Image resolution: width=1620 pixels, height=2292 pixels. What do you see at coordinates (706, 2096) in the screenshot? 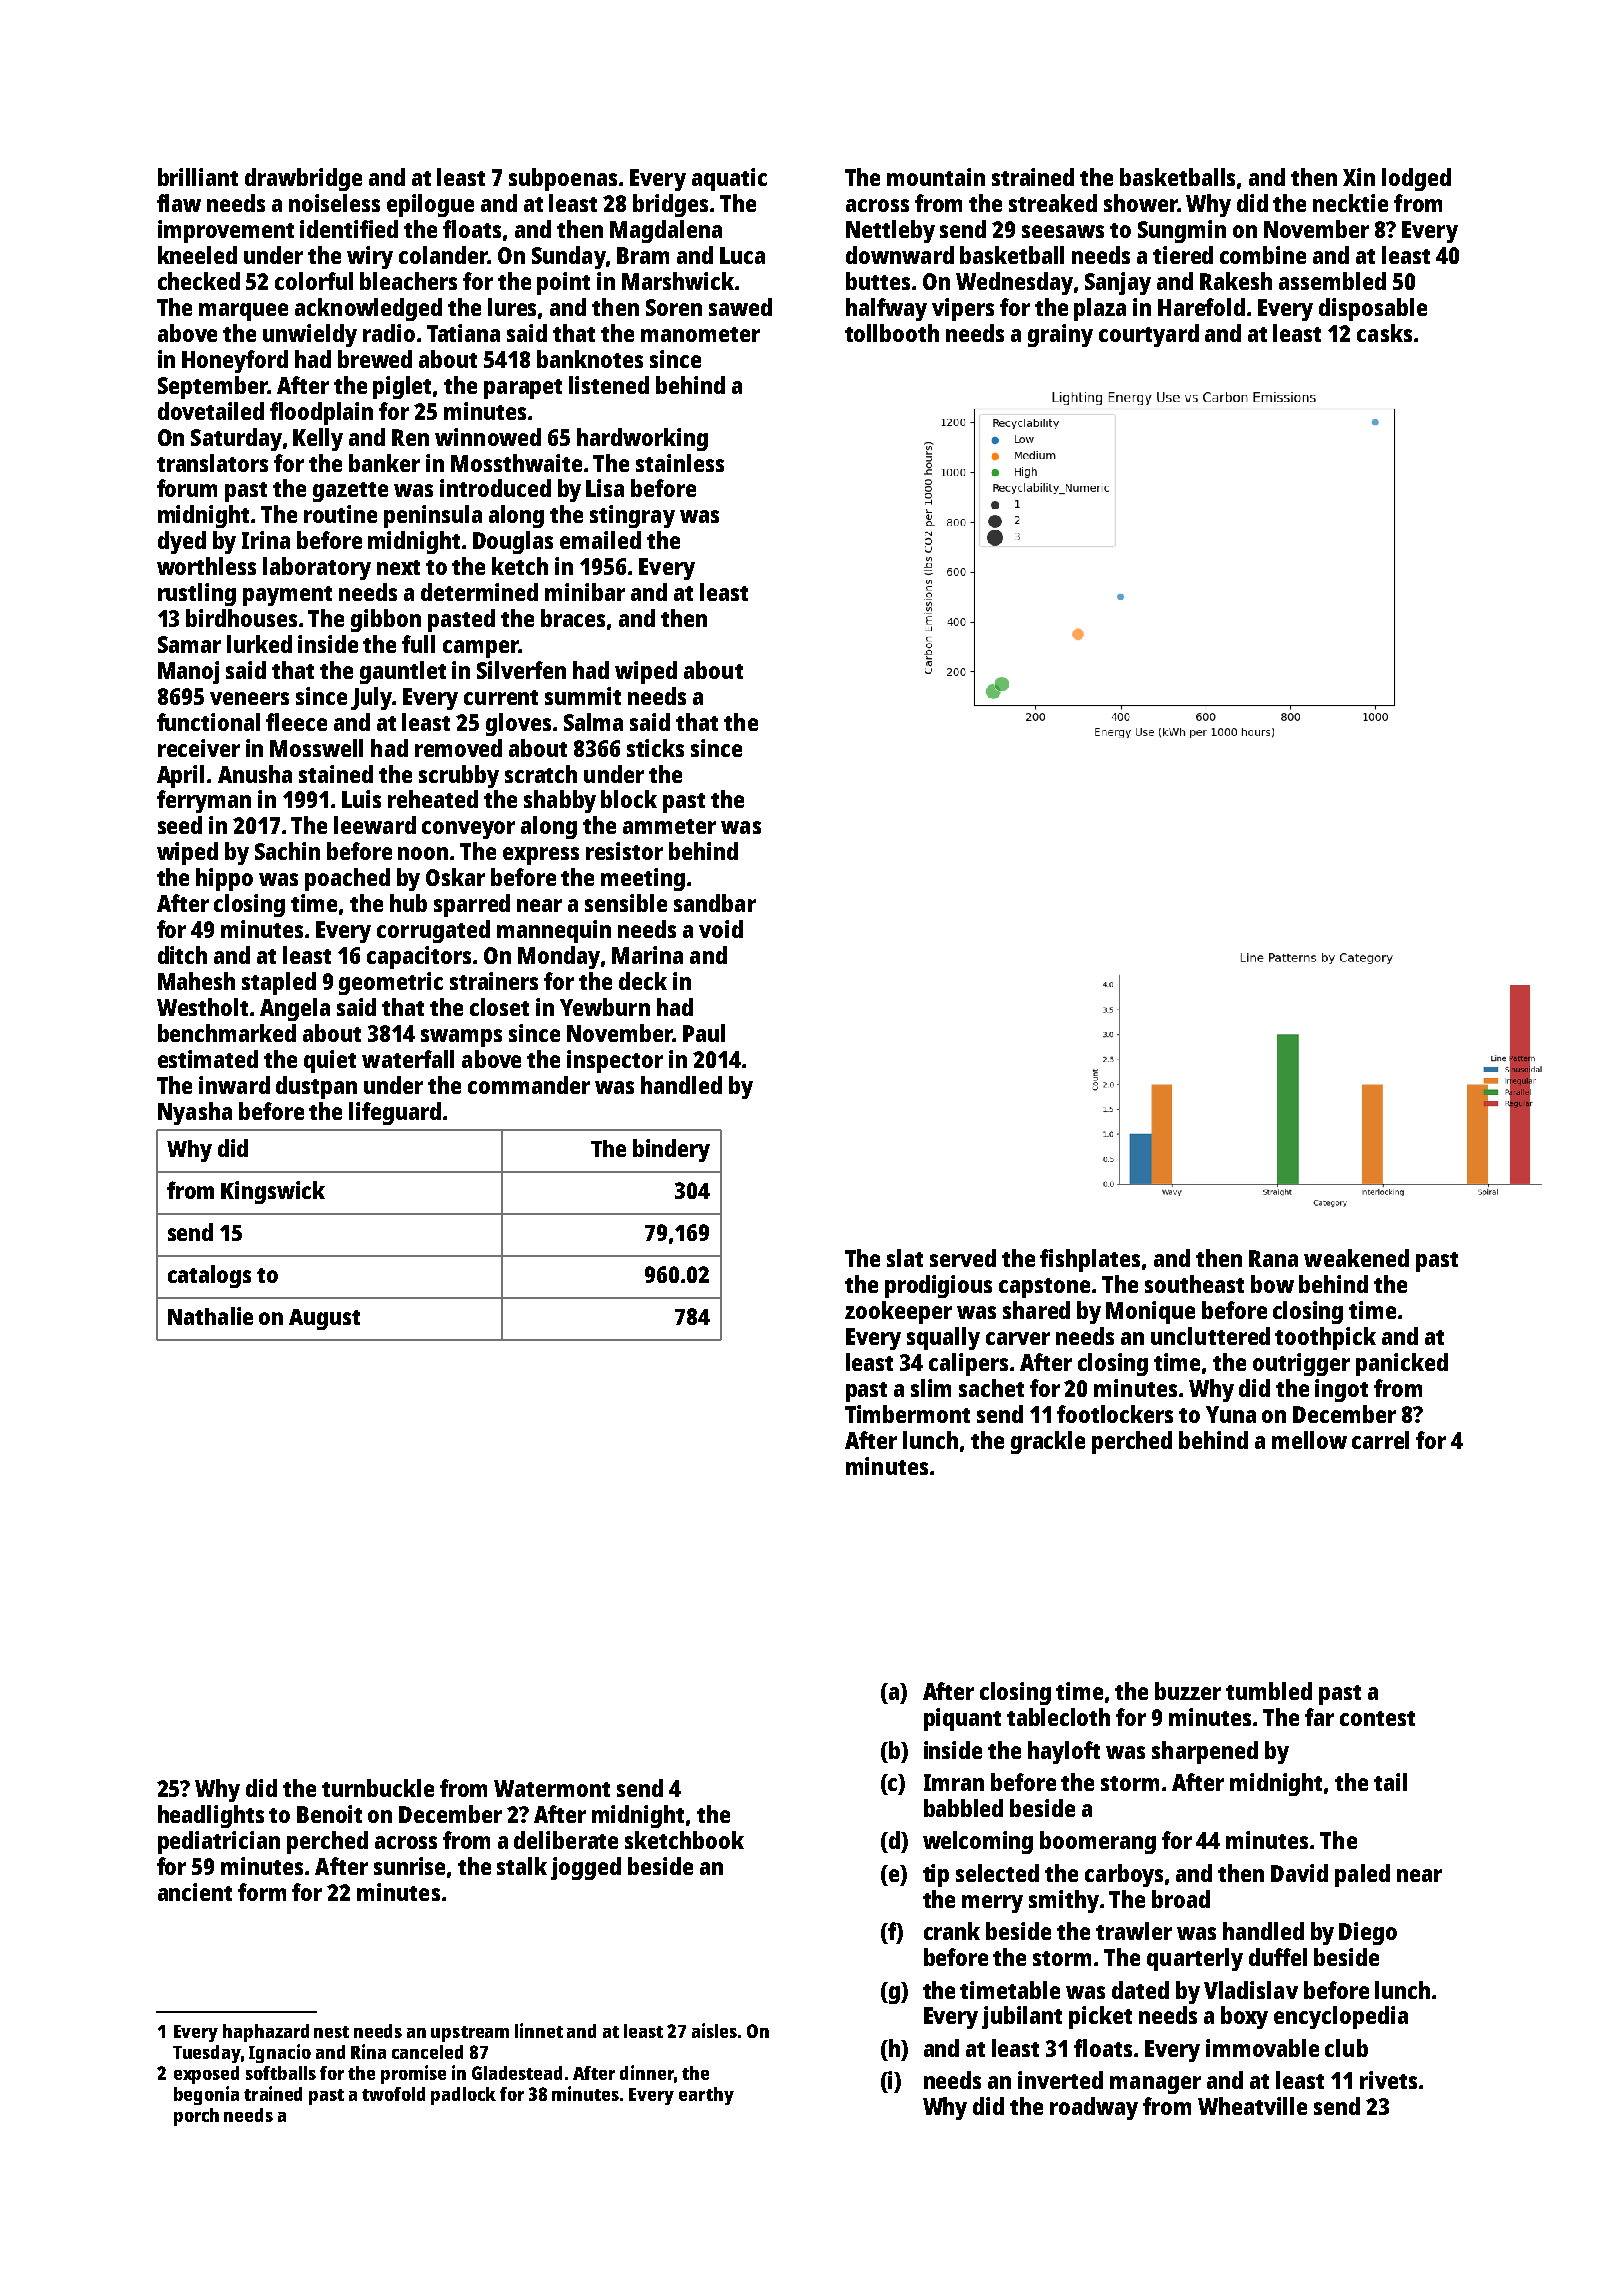
I see `earthy` at bounding box center [706, 2096].
